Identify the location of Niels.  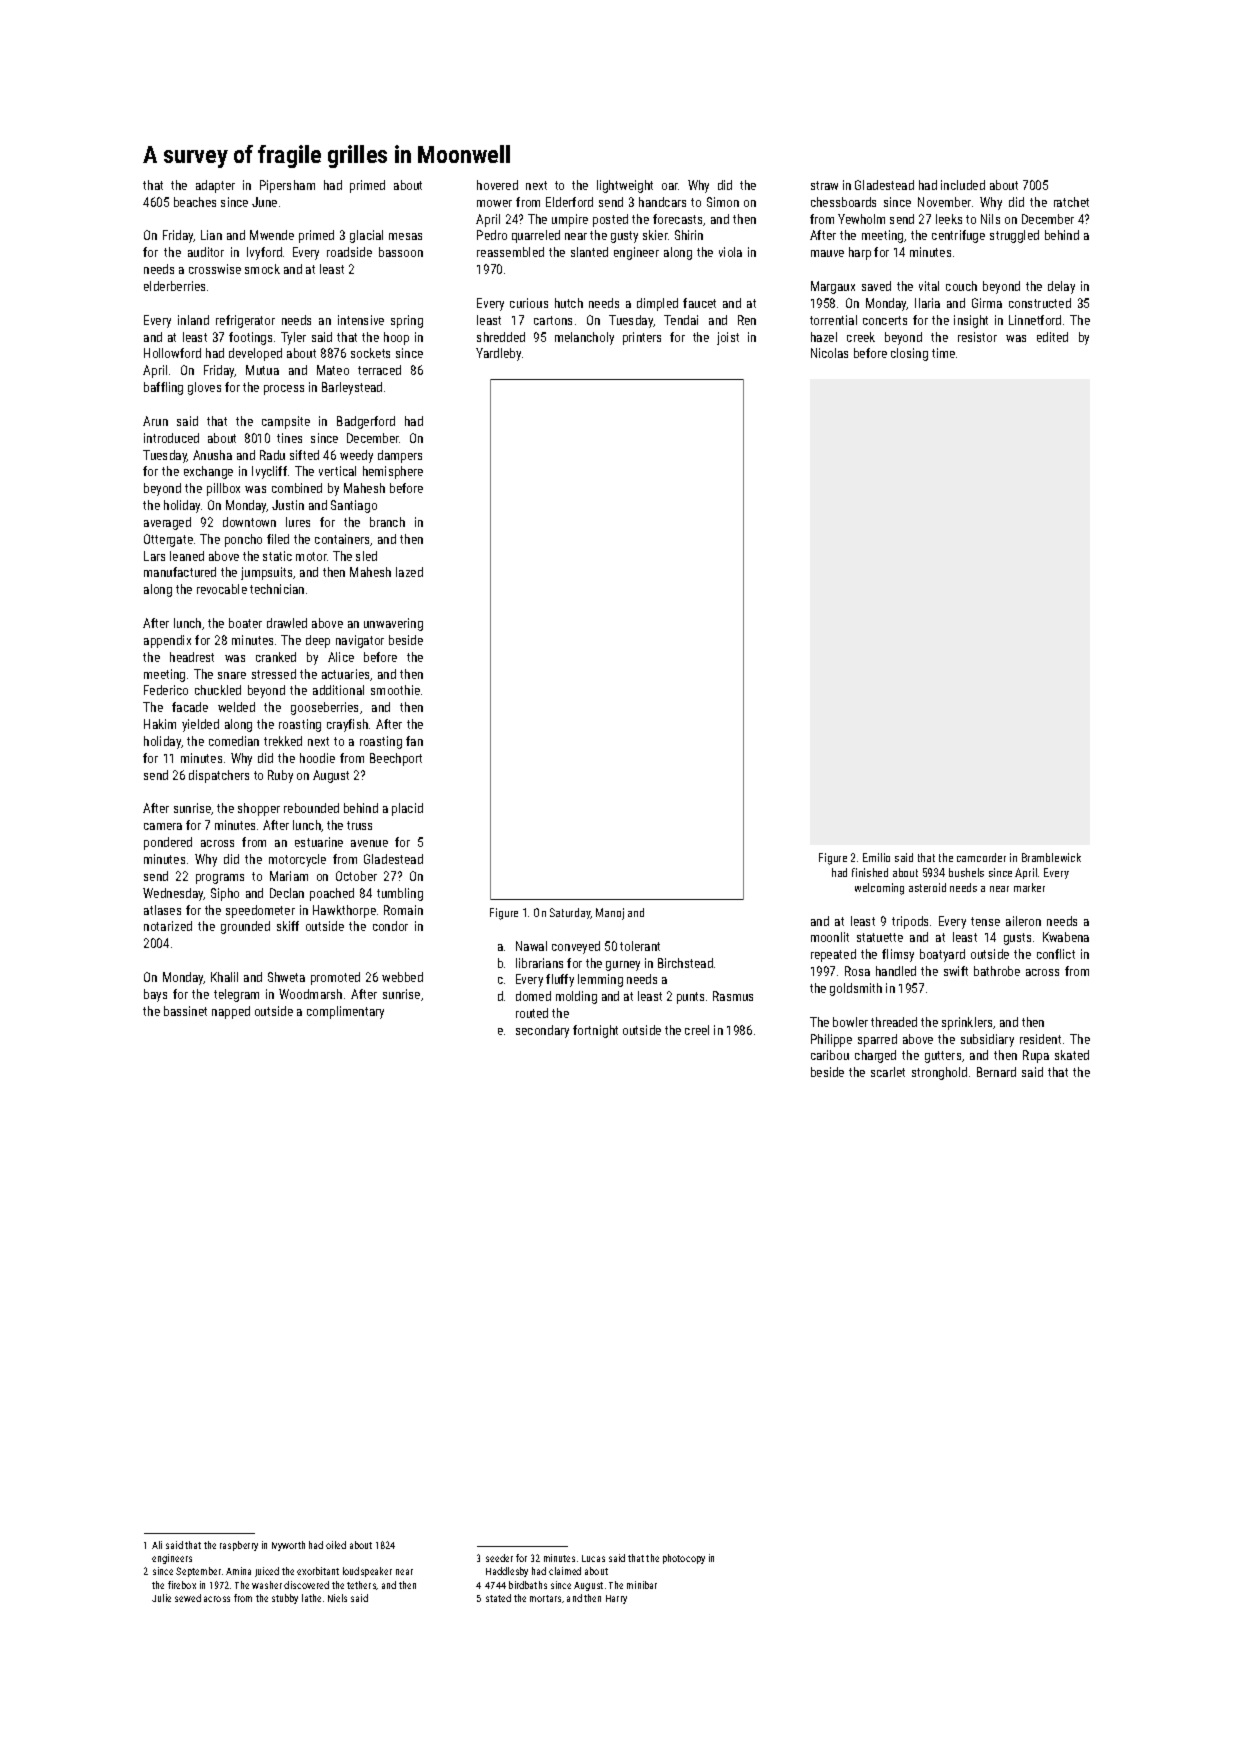
(337, 1598).
